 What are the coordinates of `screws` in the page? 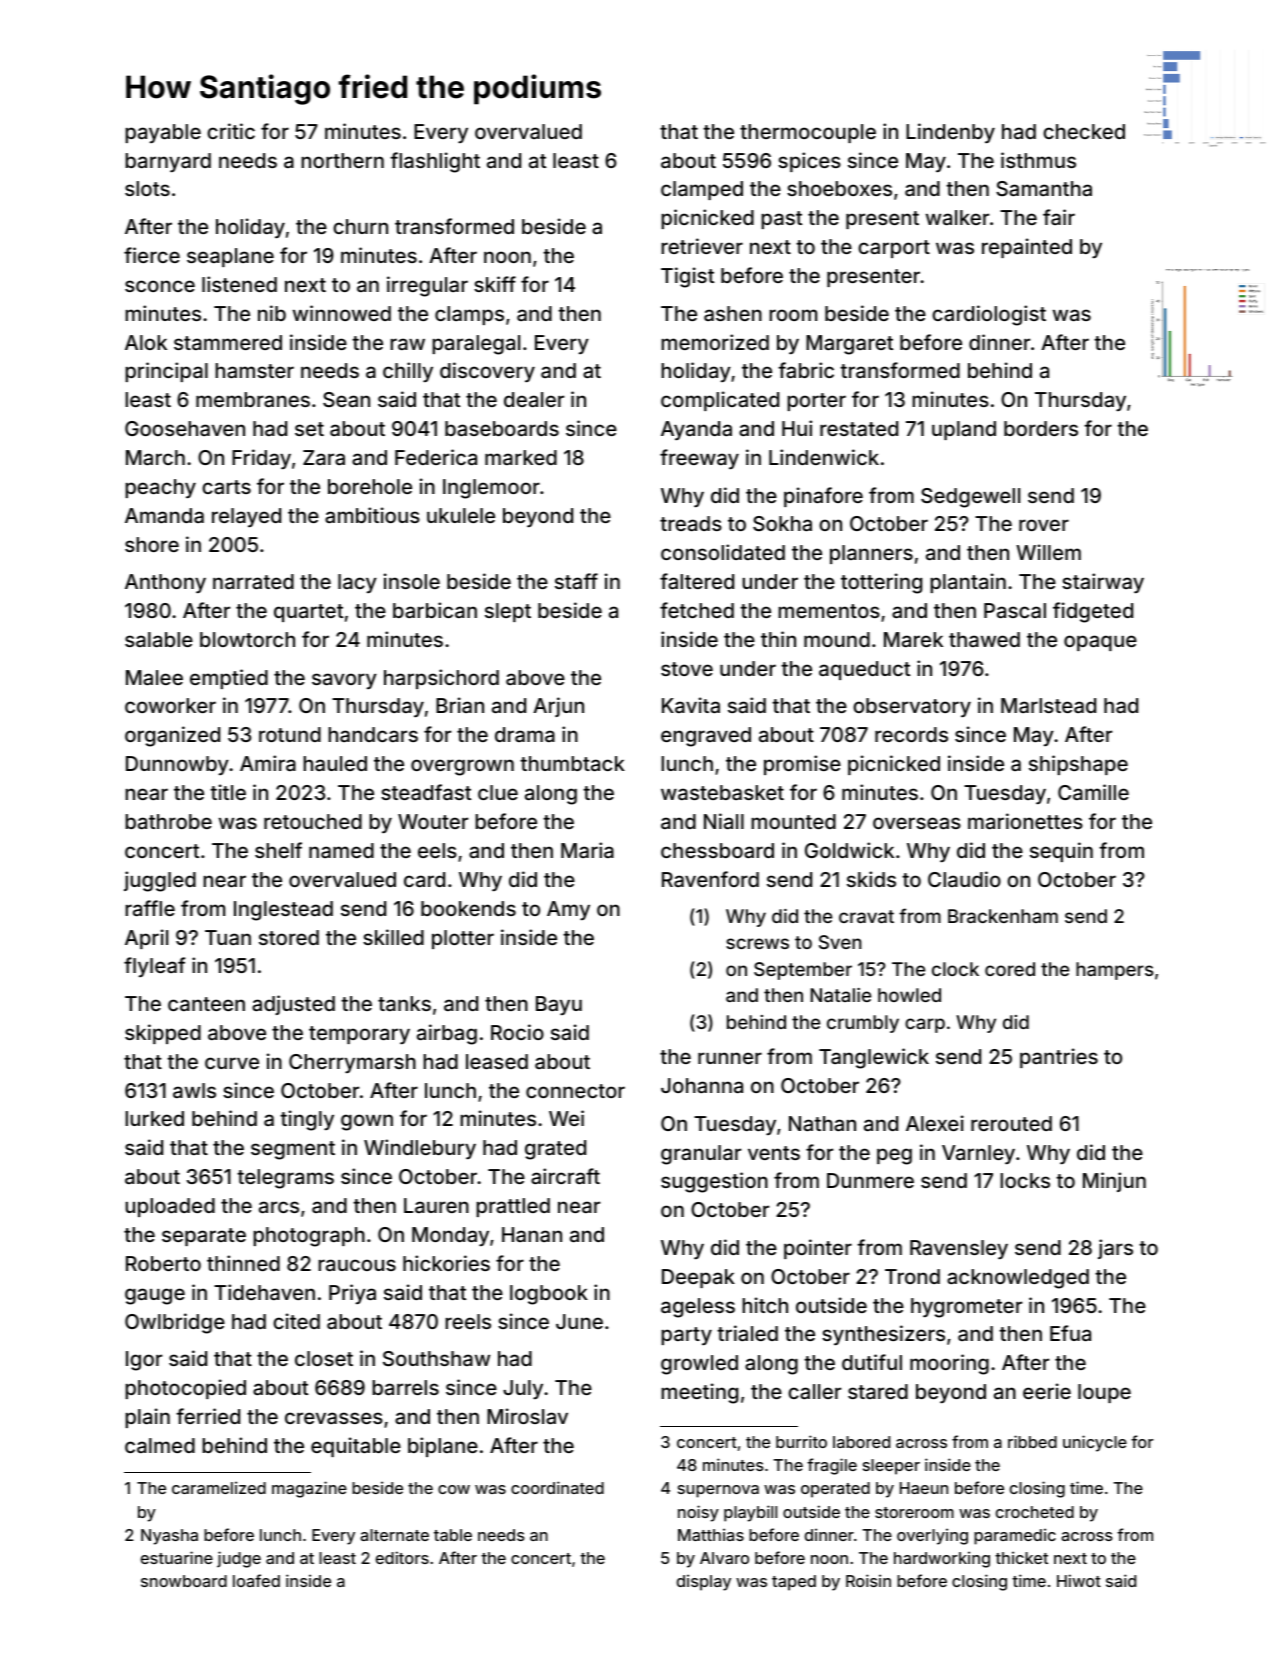 It's located at (757, 943).
